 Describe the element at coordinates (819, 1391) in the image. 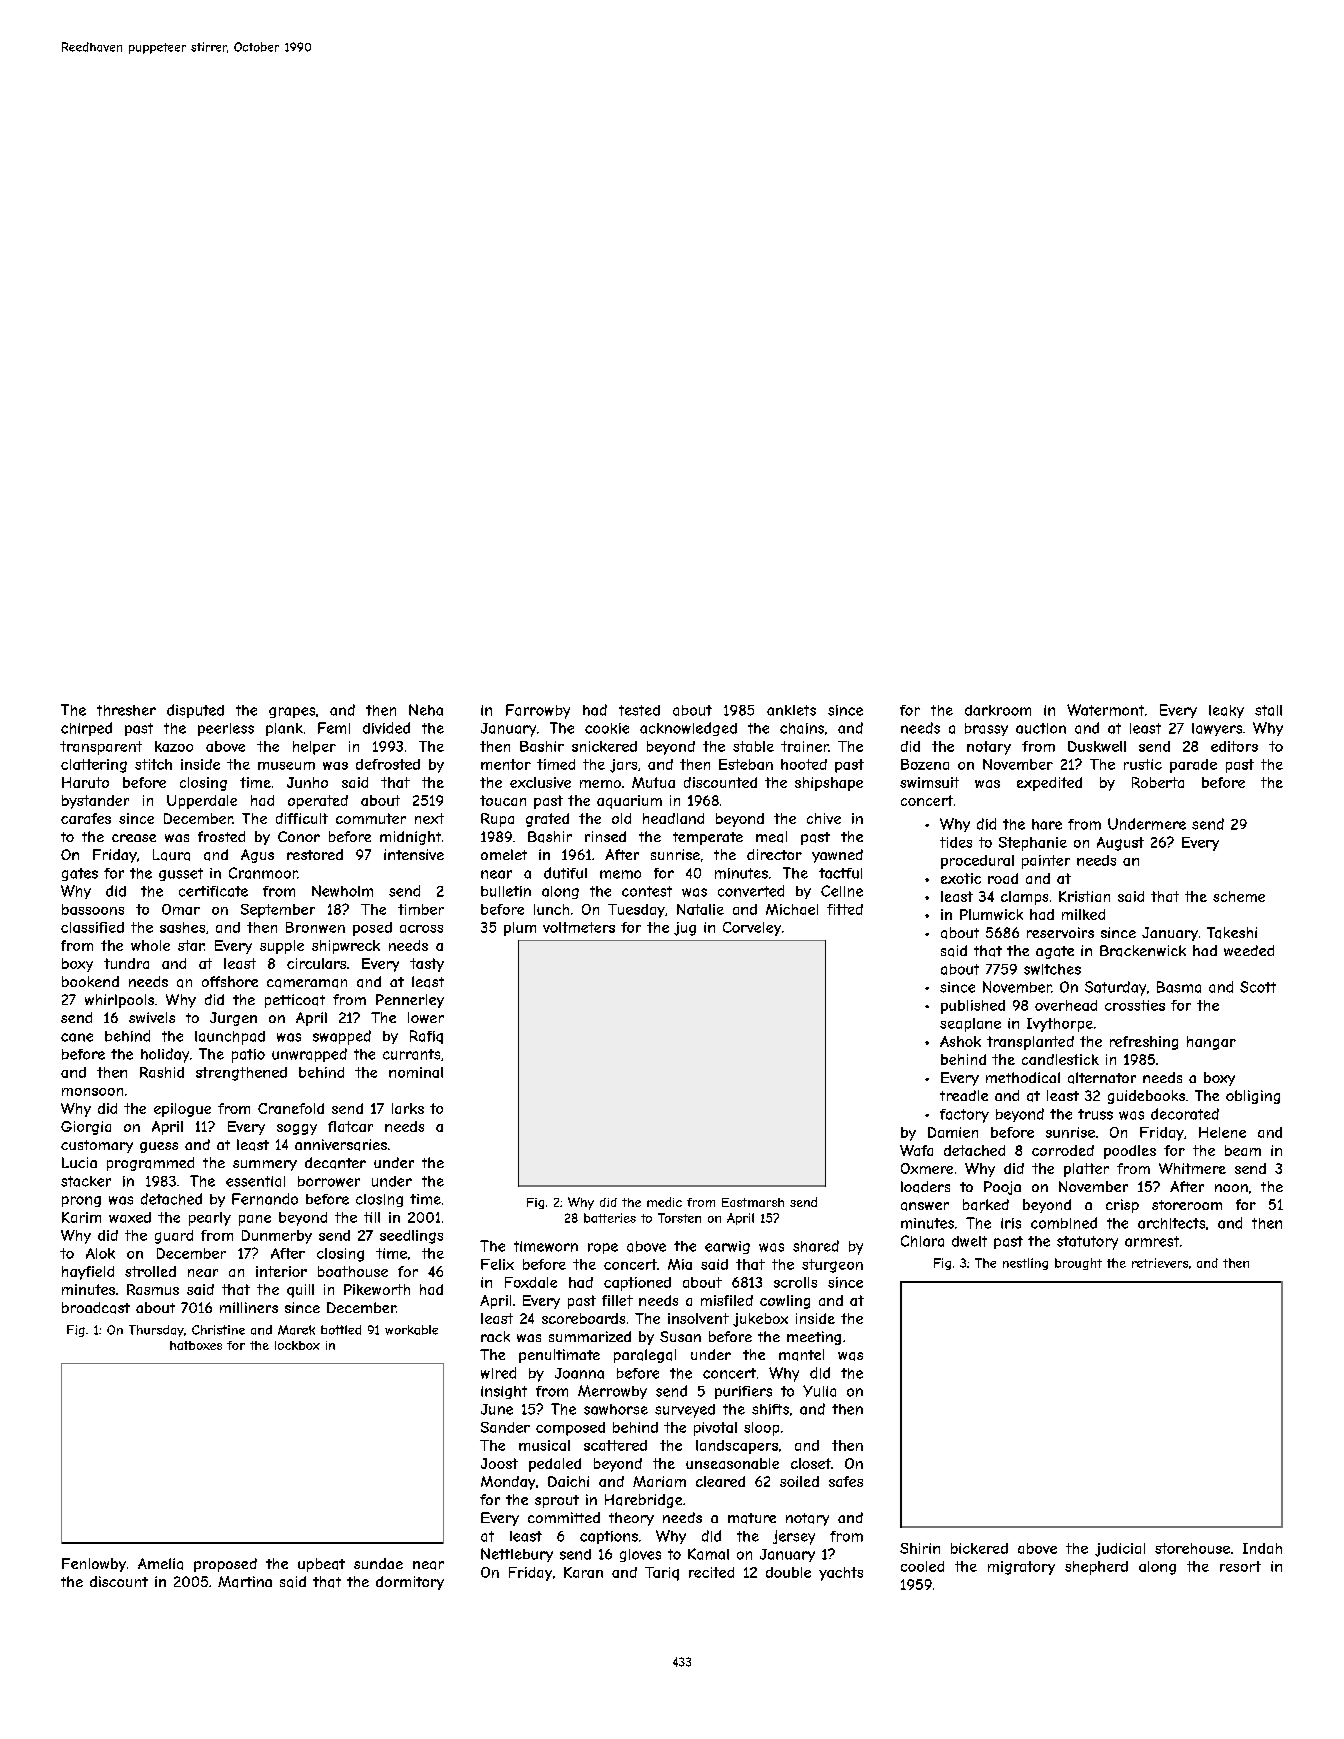

I see `Yulia` at that location.
